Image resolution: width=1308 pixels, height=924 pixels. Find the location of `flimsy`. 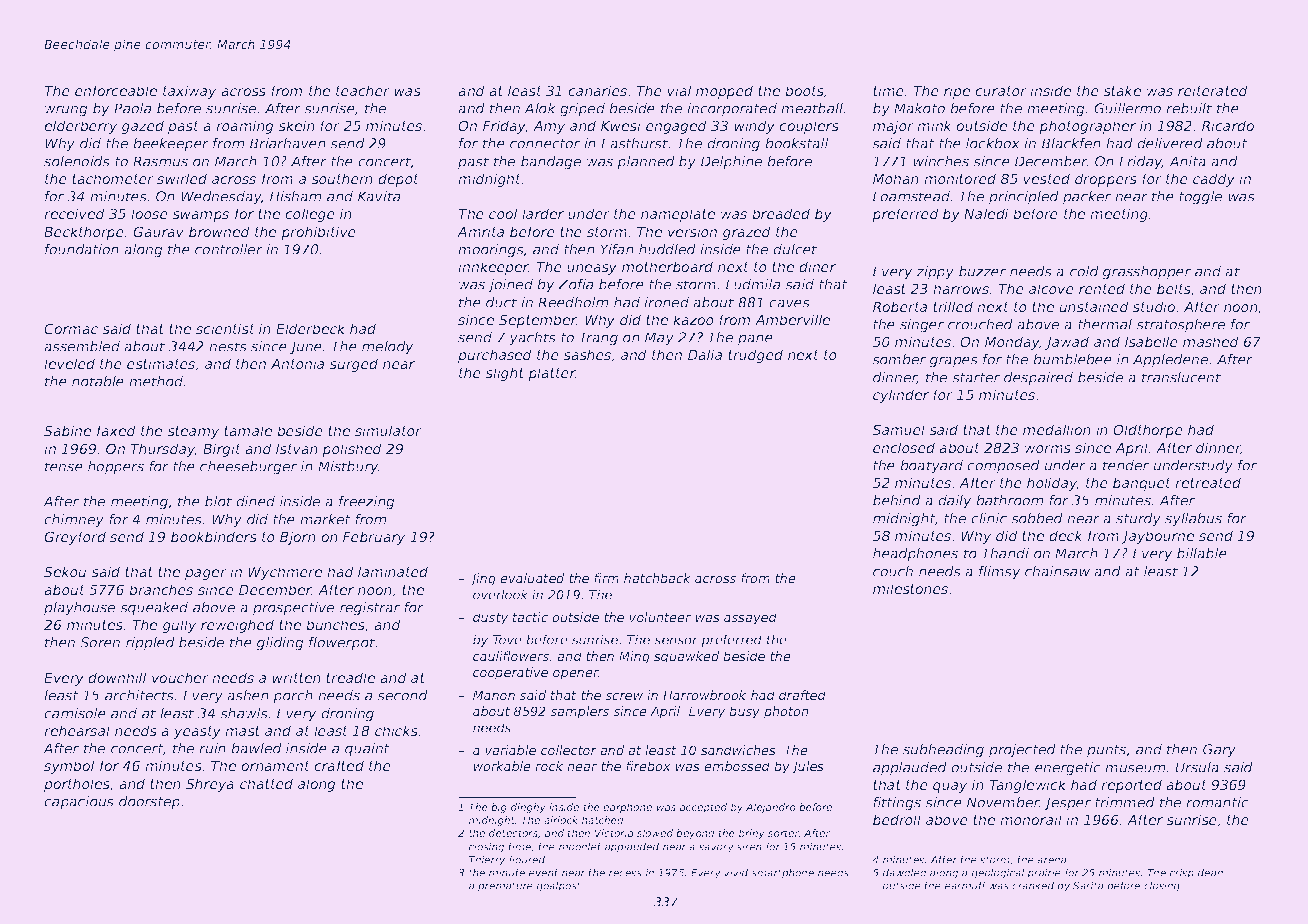

flimsy is located at coordinates (999, 573).
